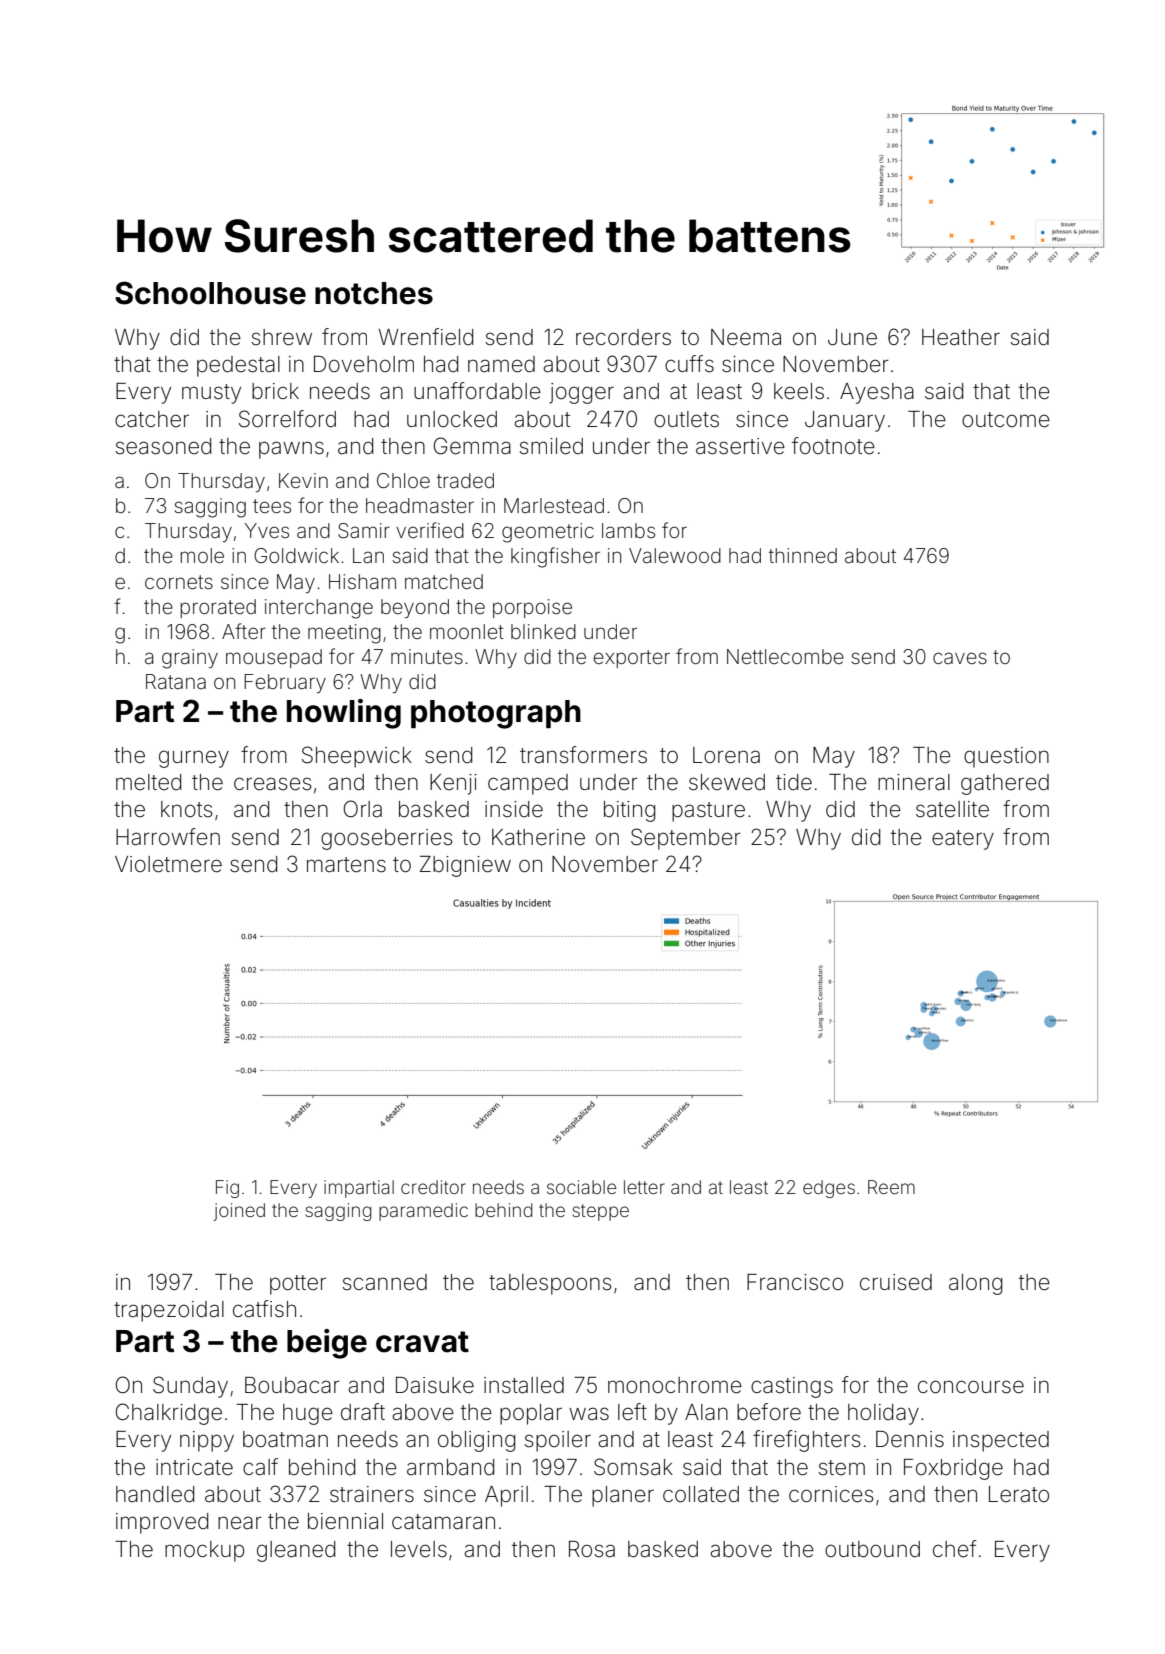 The image size is (1165, 1654). Describe the element at coordinates (963, 840) in the screenshot. I see `eatery` at that location.
